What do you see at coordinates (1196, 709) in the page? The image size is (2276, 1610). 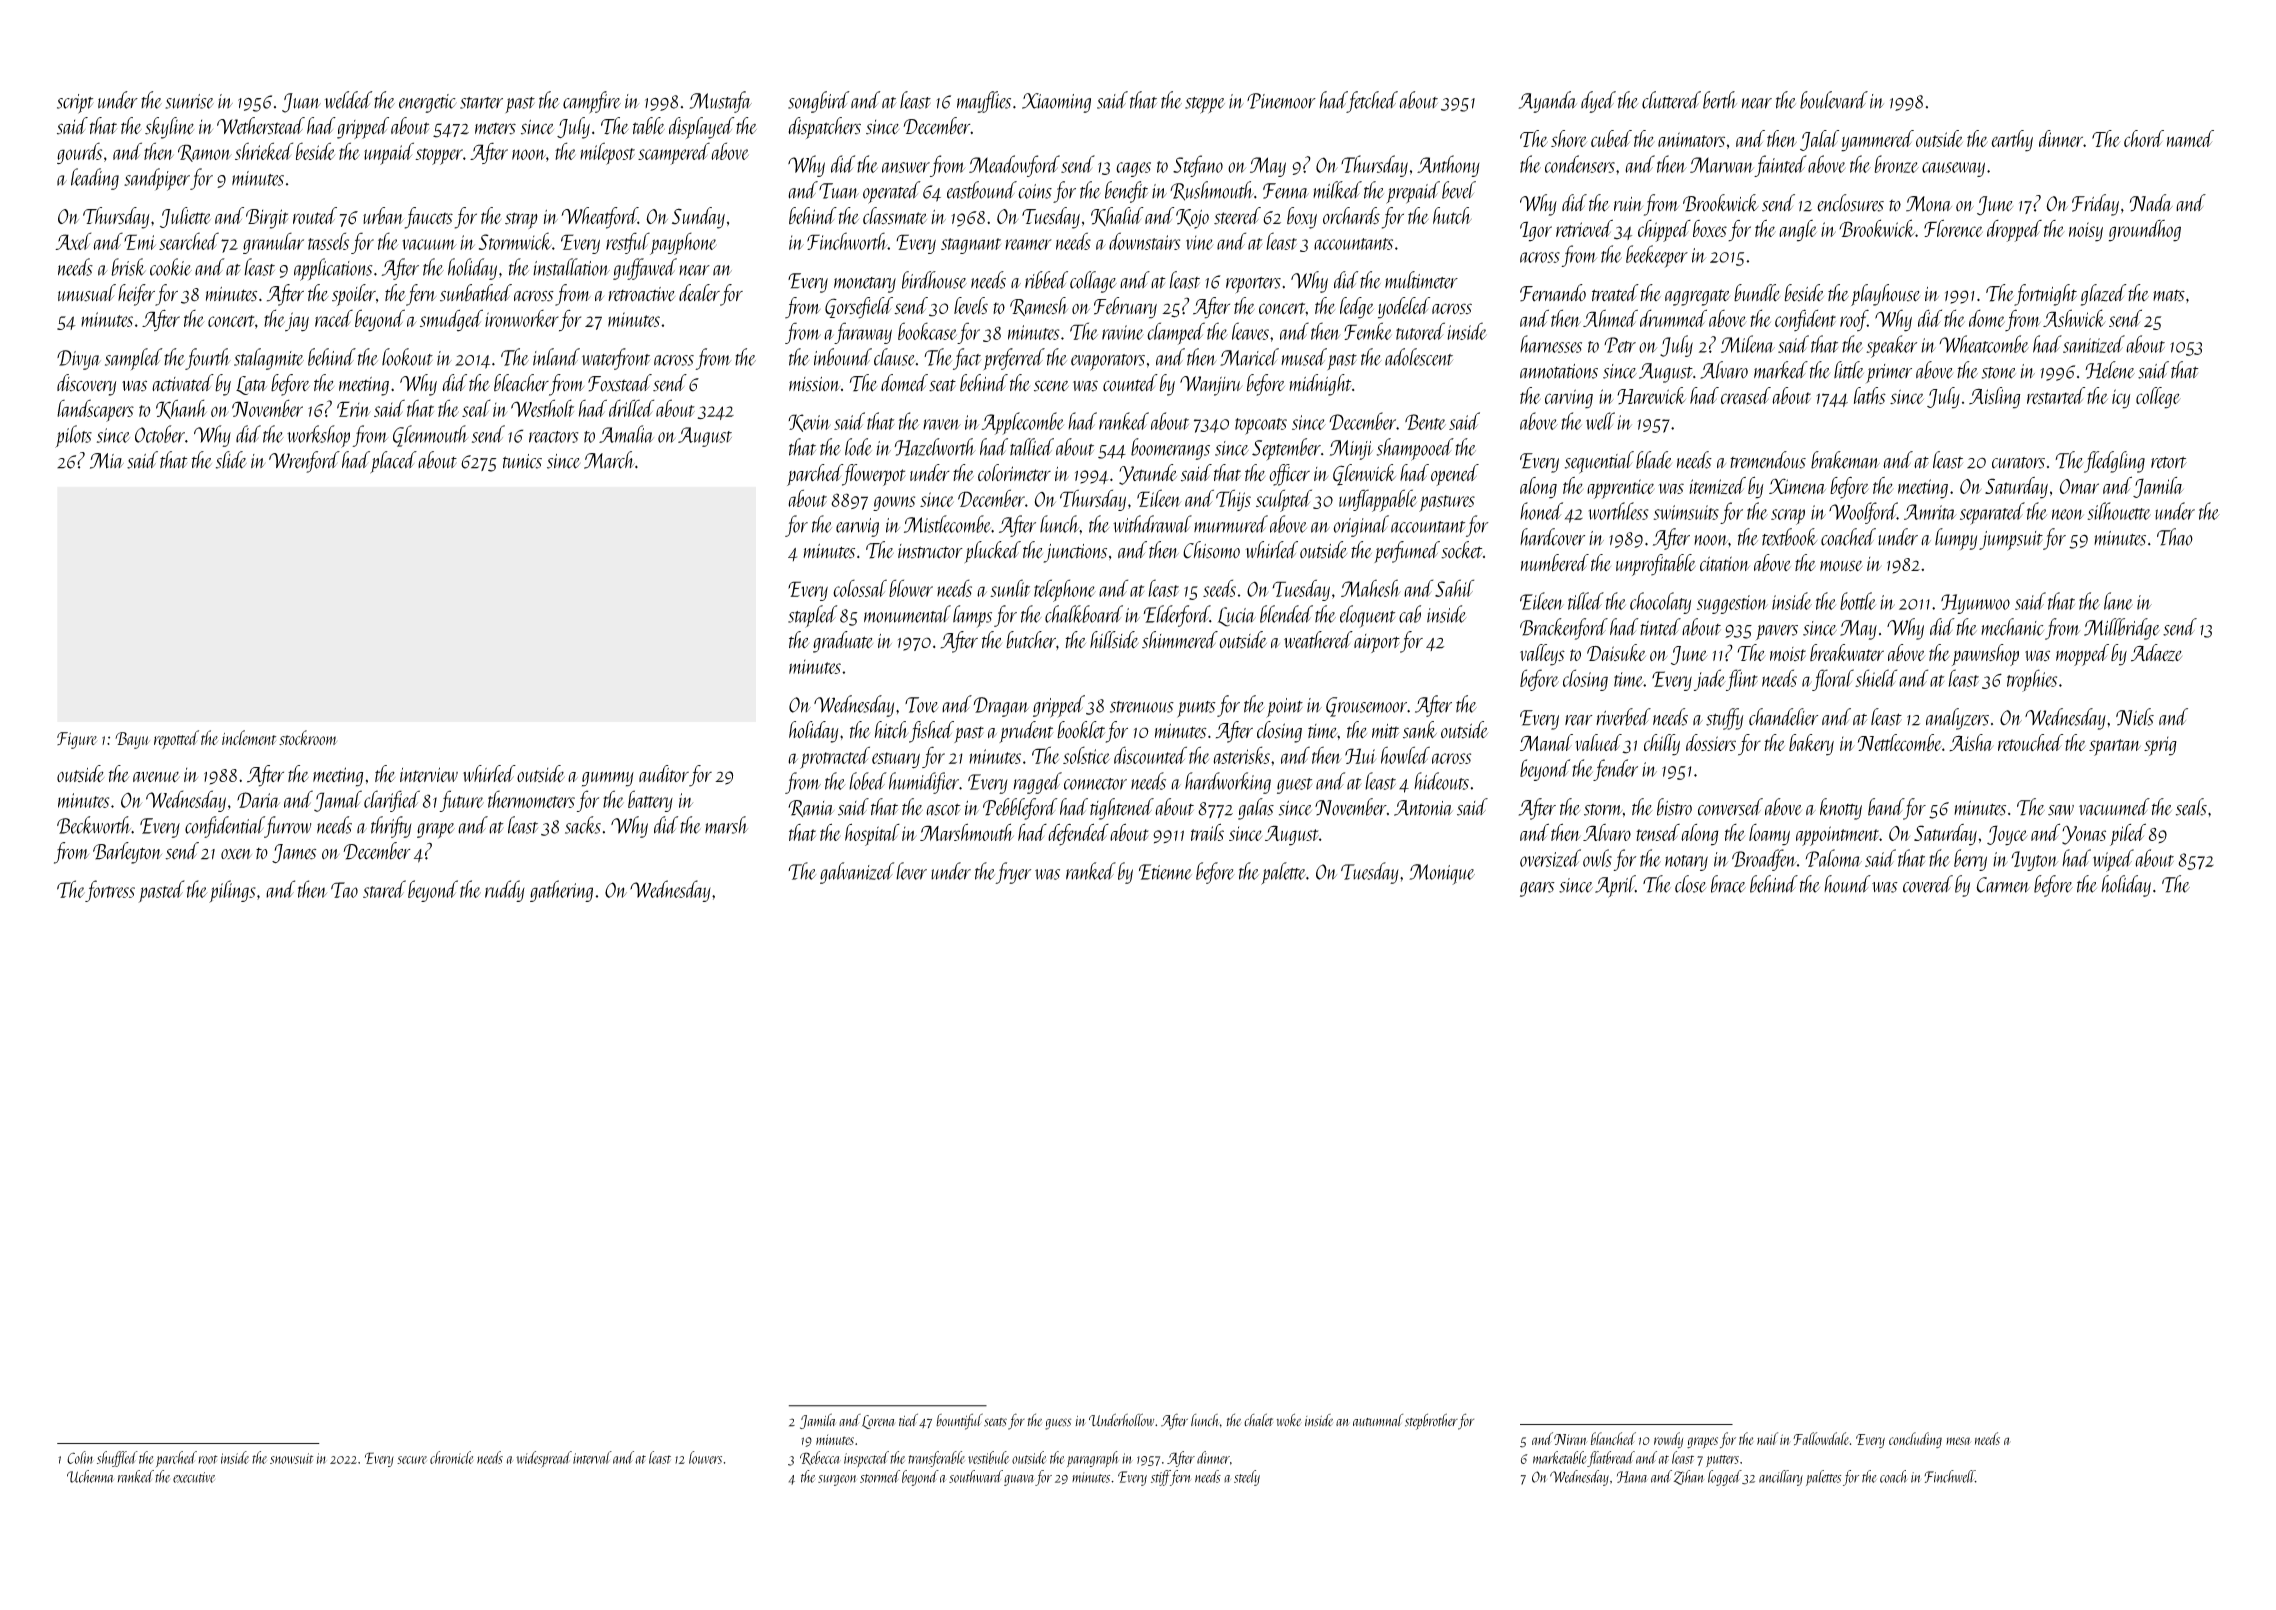 I see `punts` at bounding box center [1196, 709].
